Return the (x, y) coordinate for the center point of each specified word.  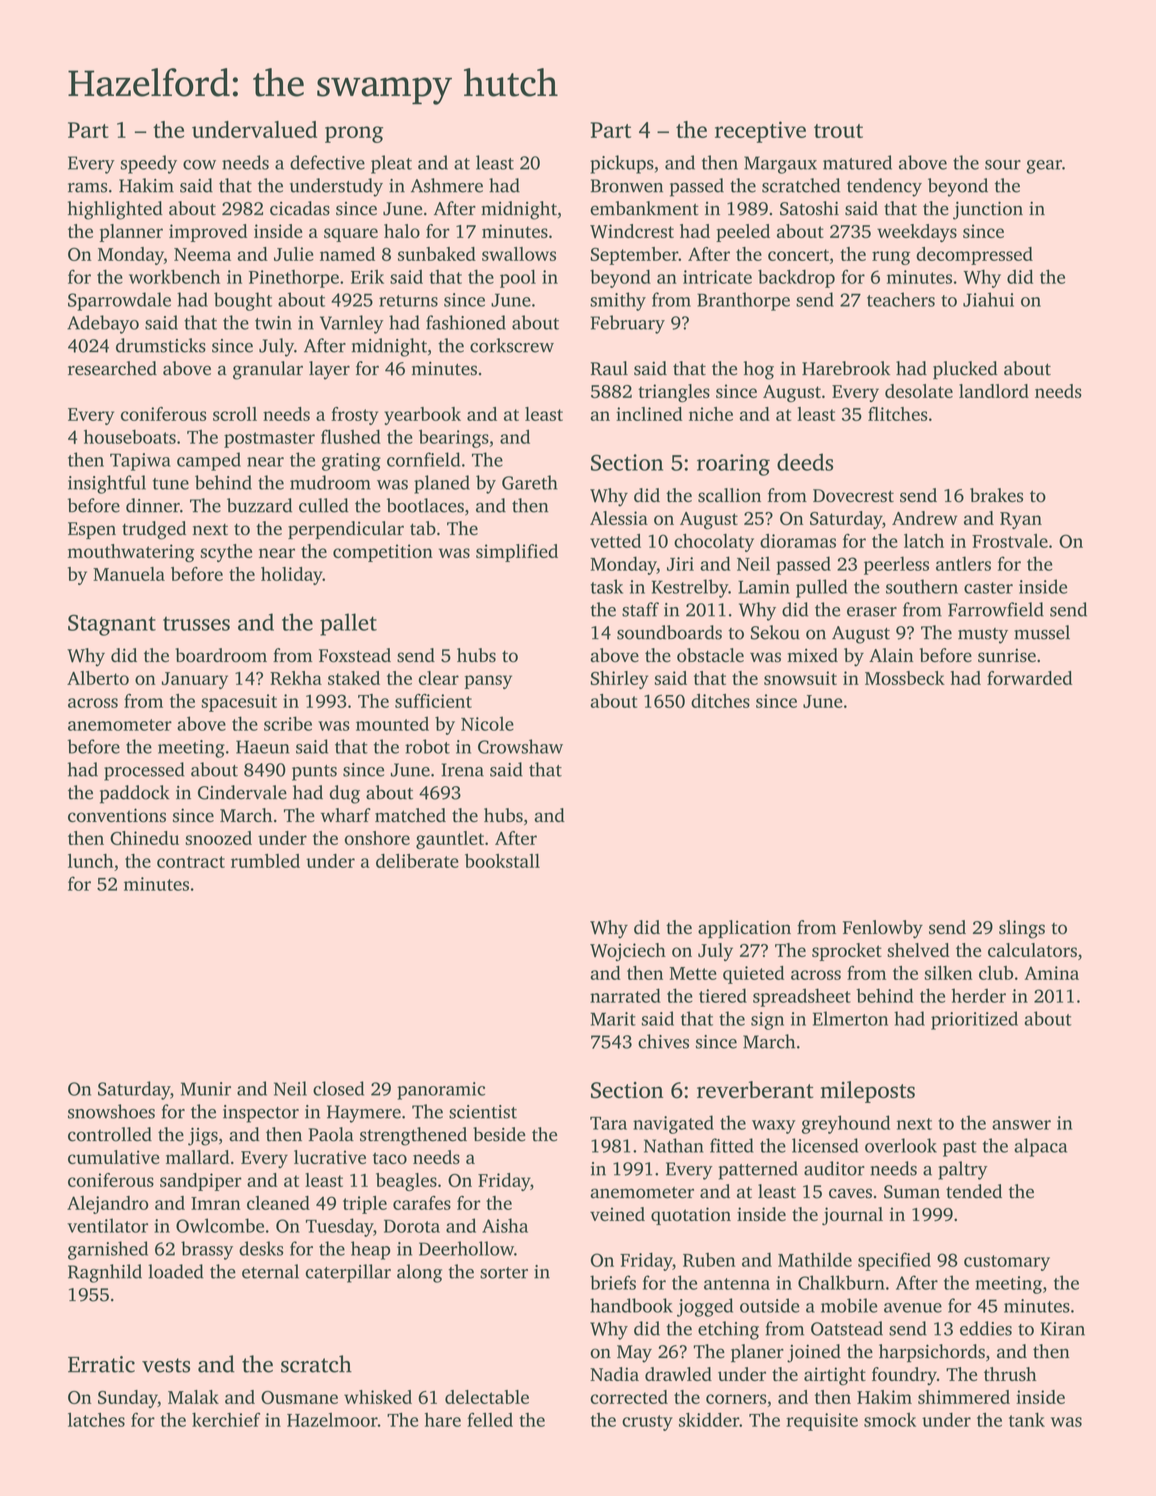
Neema (202, 254)
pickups (622, 164)
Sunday (128, 1399)
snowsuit (800, 678)
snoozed (218, 838)
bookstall (502, 861)
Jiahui (988, 299)
